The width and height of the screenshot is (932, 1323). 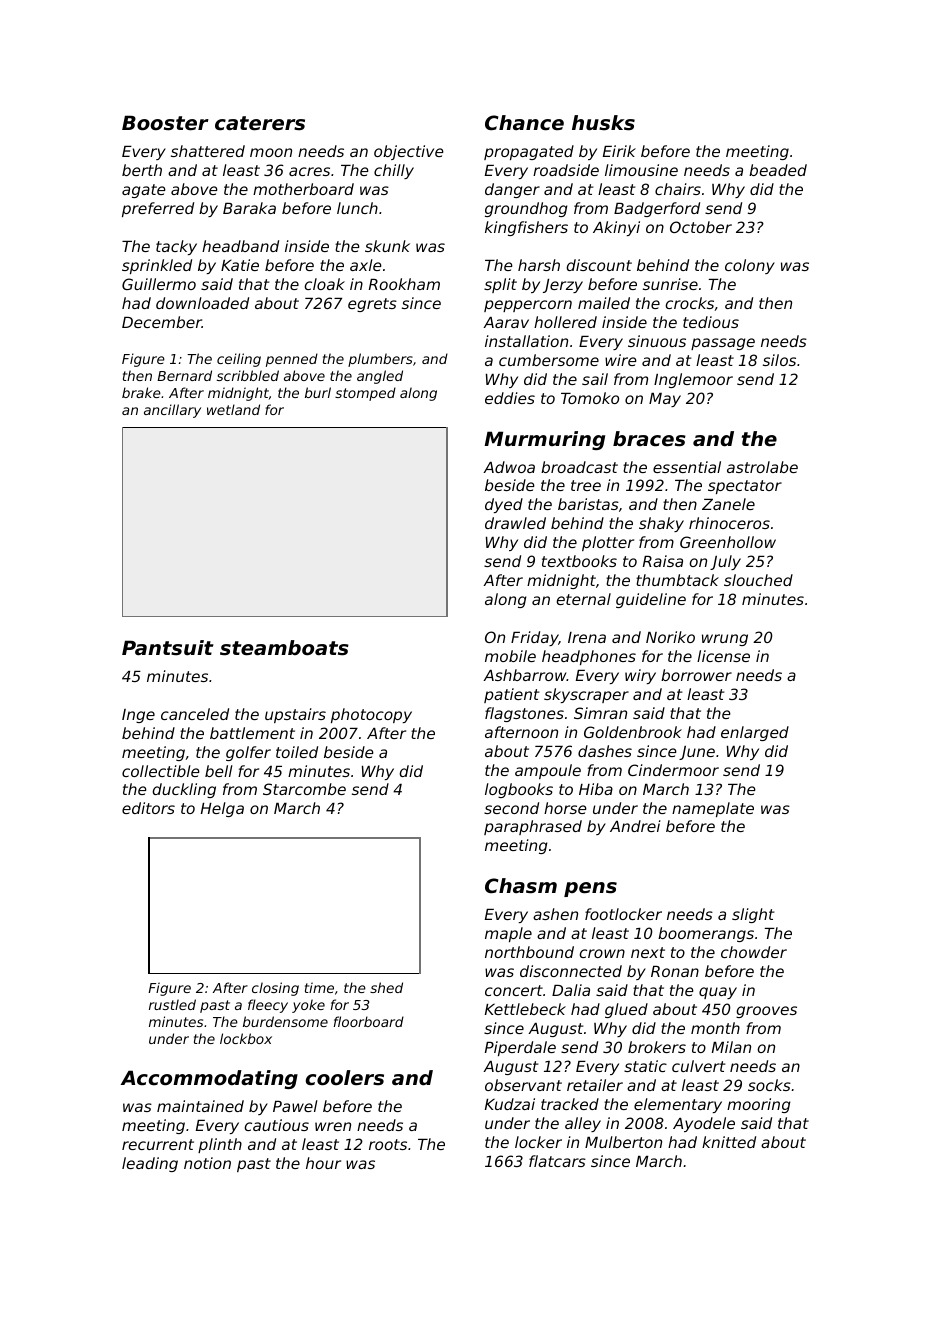 I want to click on wren, so click(x=333, y=1126).
